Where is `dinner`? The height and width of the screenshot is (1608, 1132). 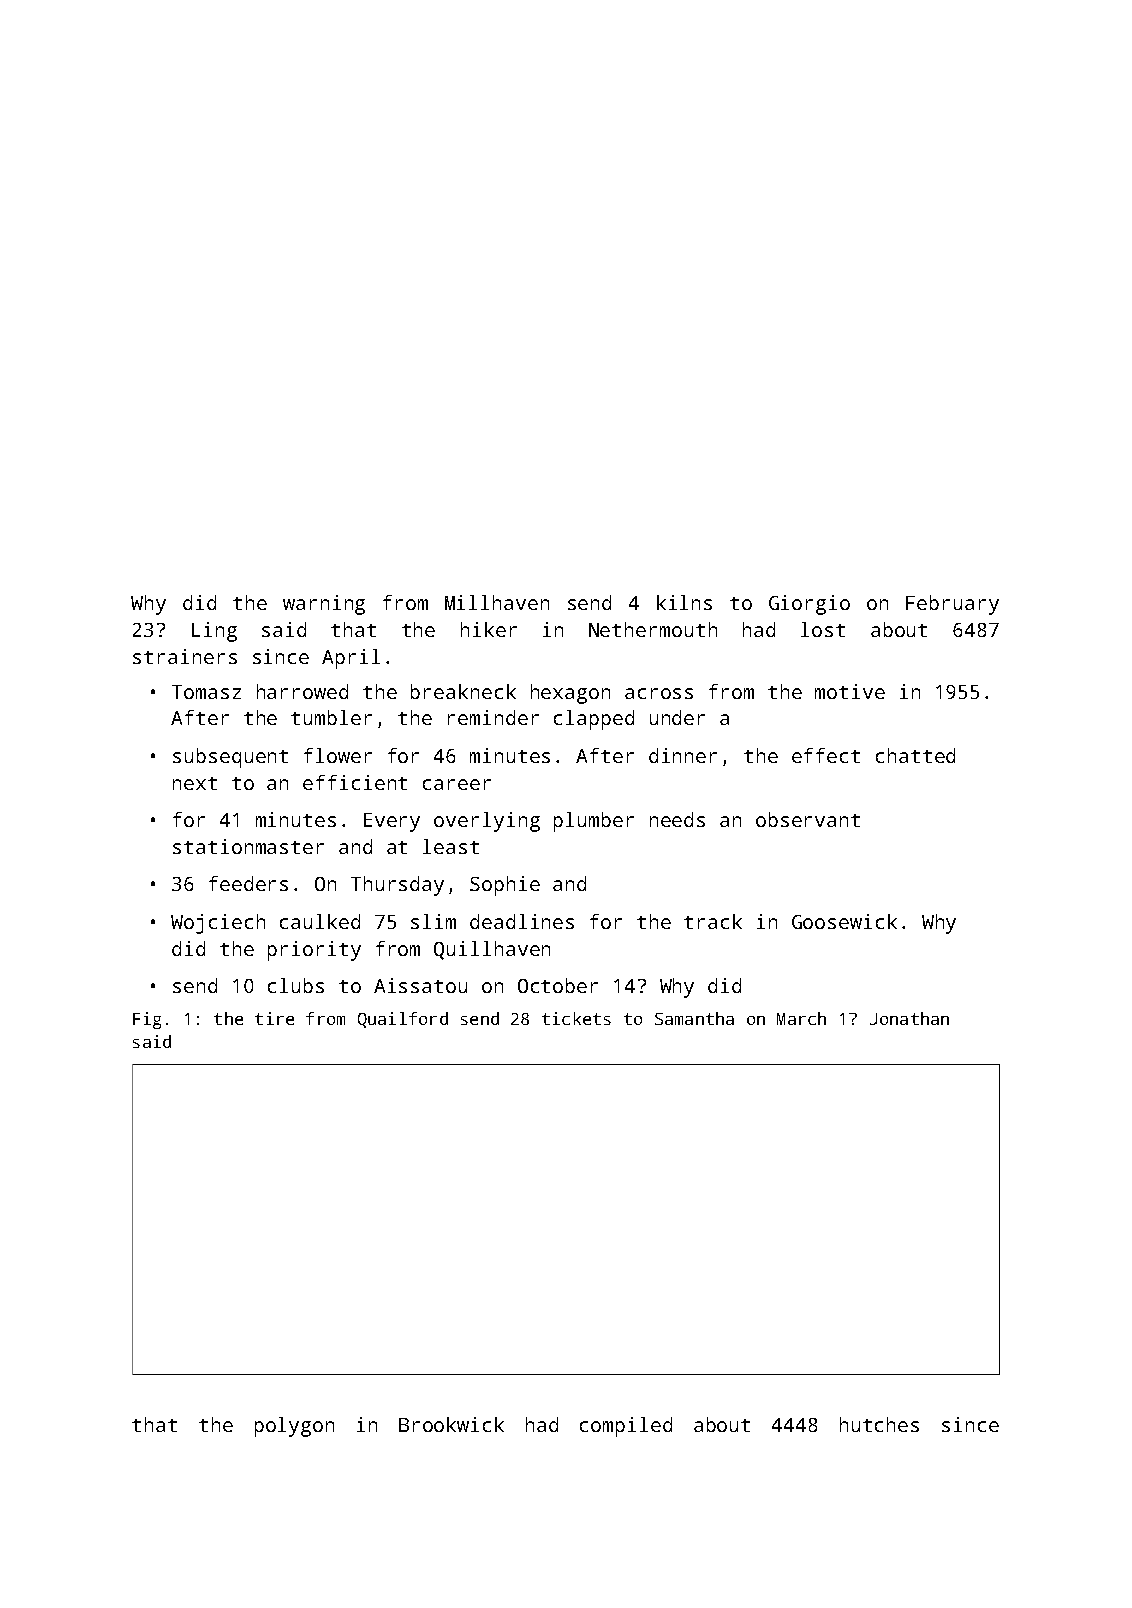
dinner is located at coordinates (683, 755).
